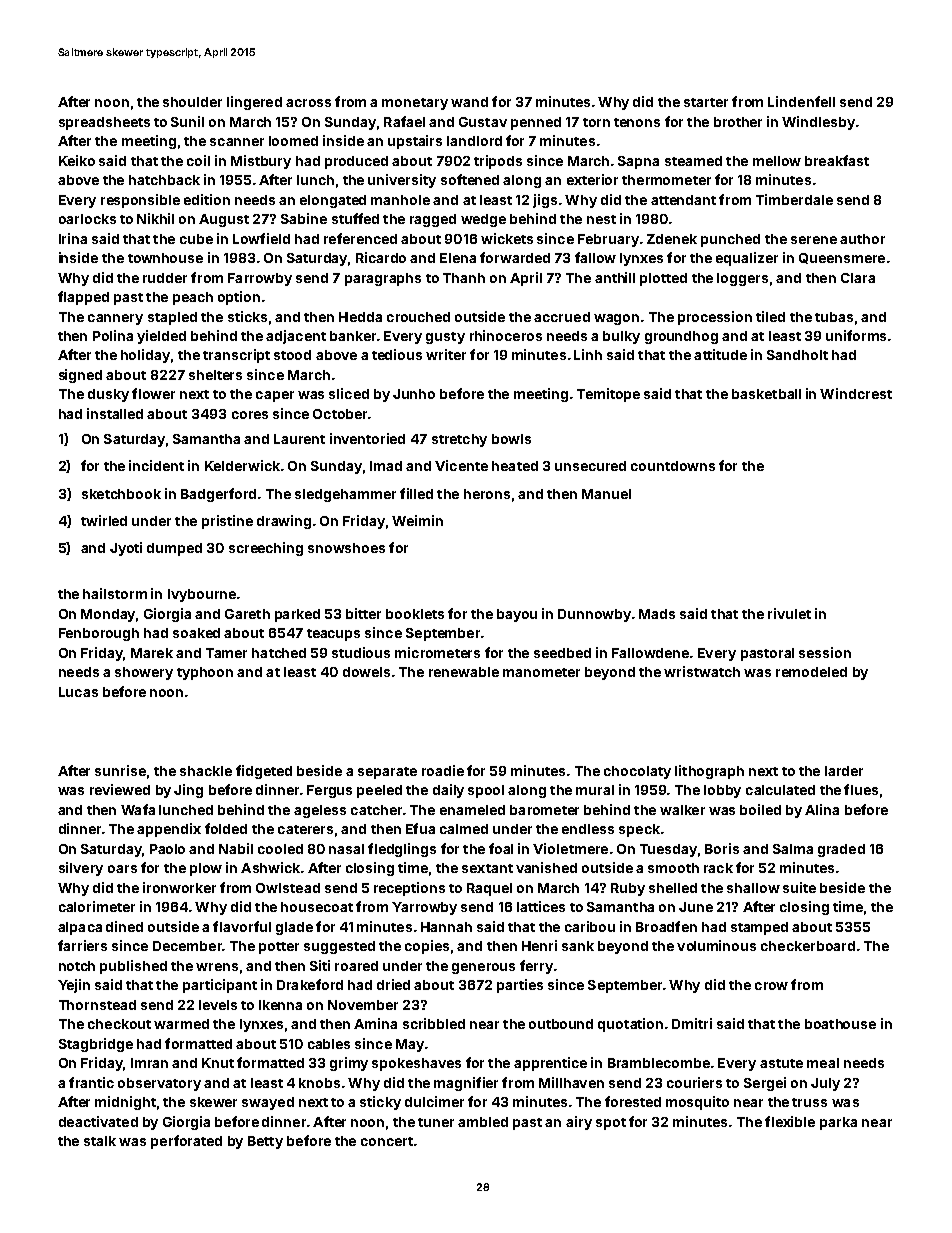 The width and height of the page is (952, 1233). What do you see at coordinates (217, 967) in the page?
I see `wrens` at bounding box center [217, 967].
